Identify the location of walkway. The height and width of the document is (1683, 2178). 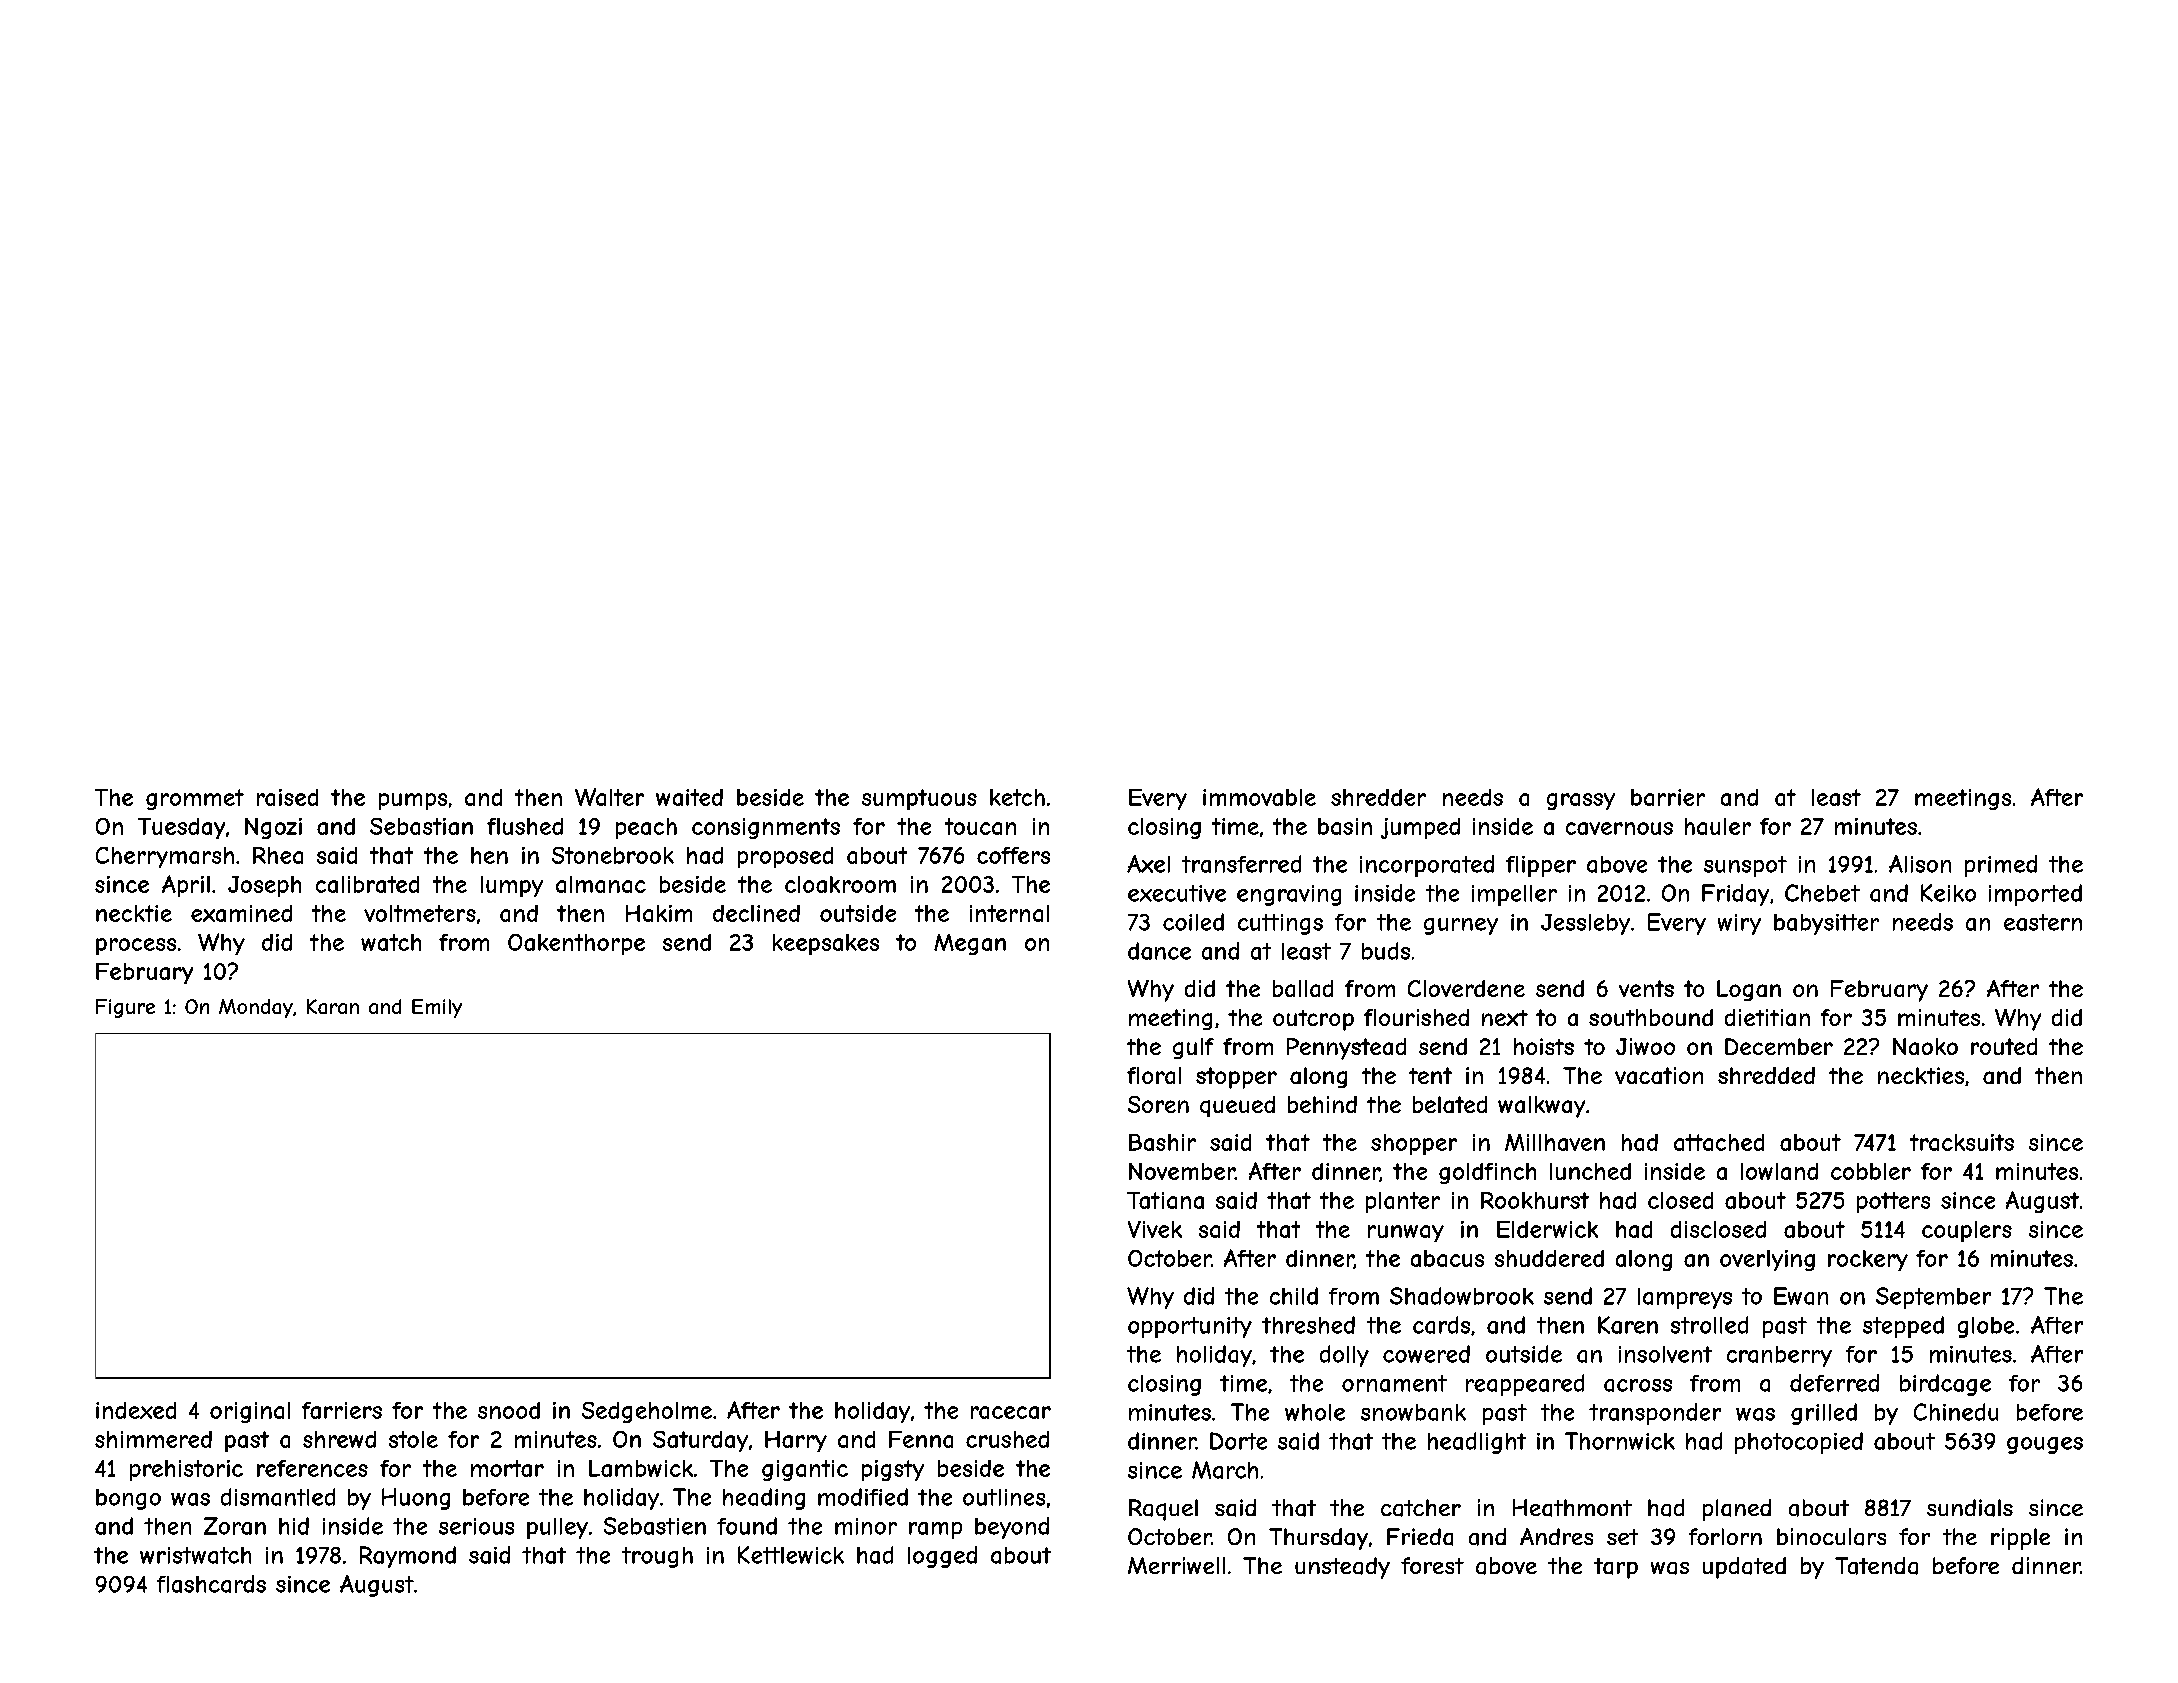
(1541, 1107).
